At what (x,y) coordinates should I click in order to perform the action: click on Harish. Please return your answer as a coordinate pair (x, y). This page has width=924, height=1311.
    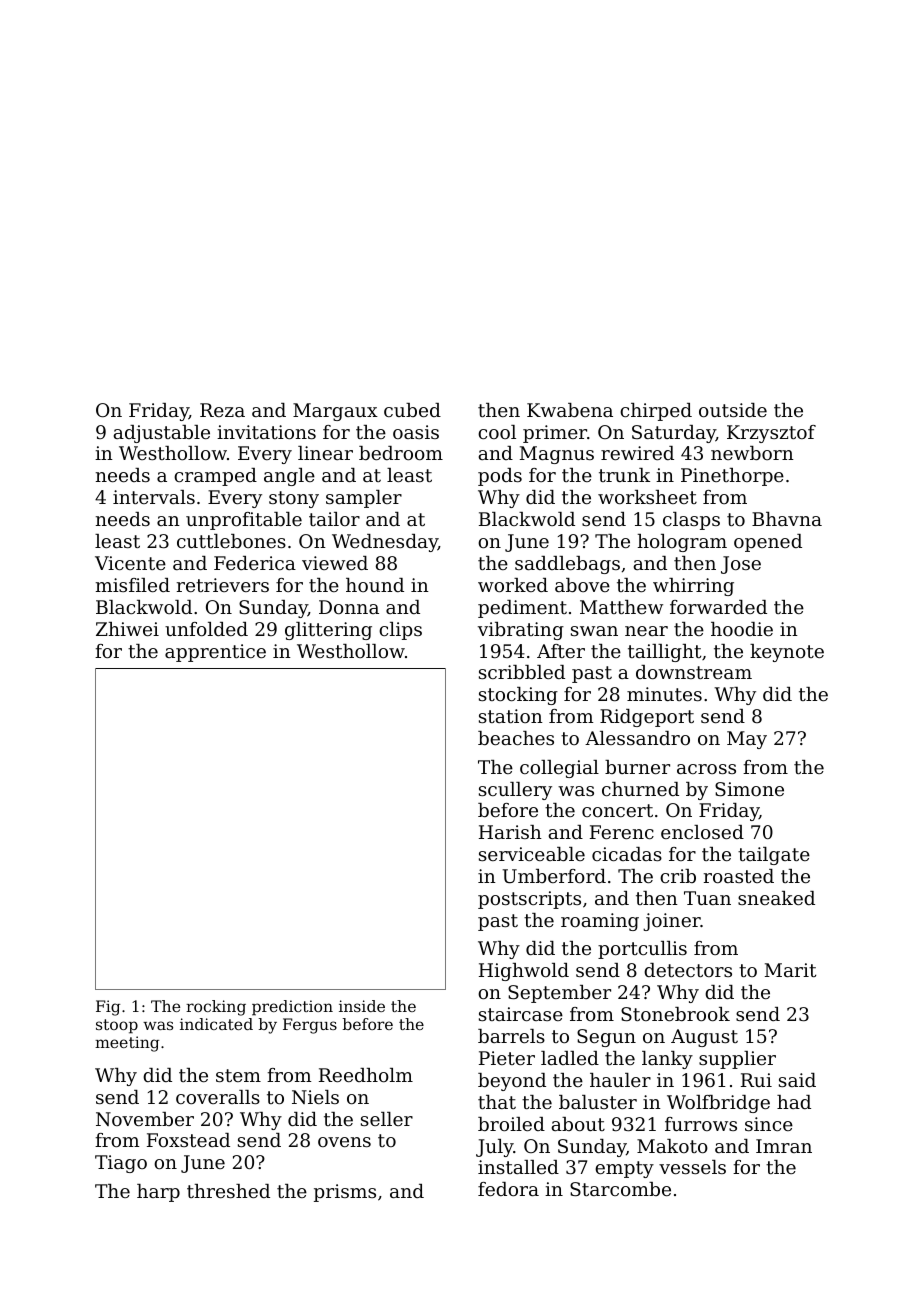
    Looking at the image, I should click on (510, 832).
